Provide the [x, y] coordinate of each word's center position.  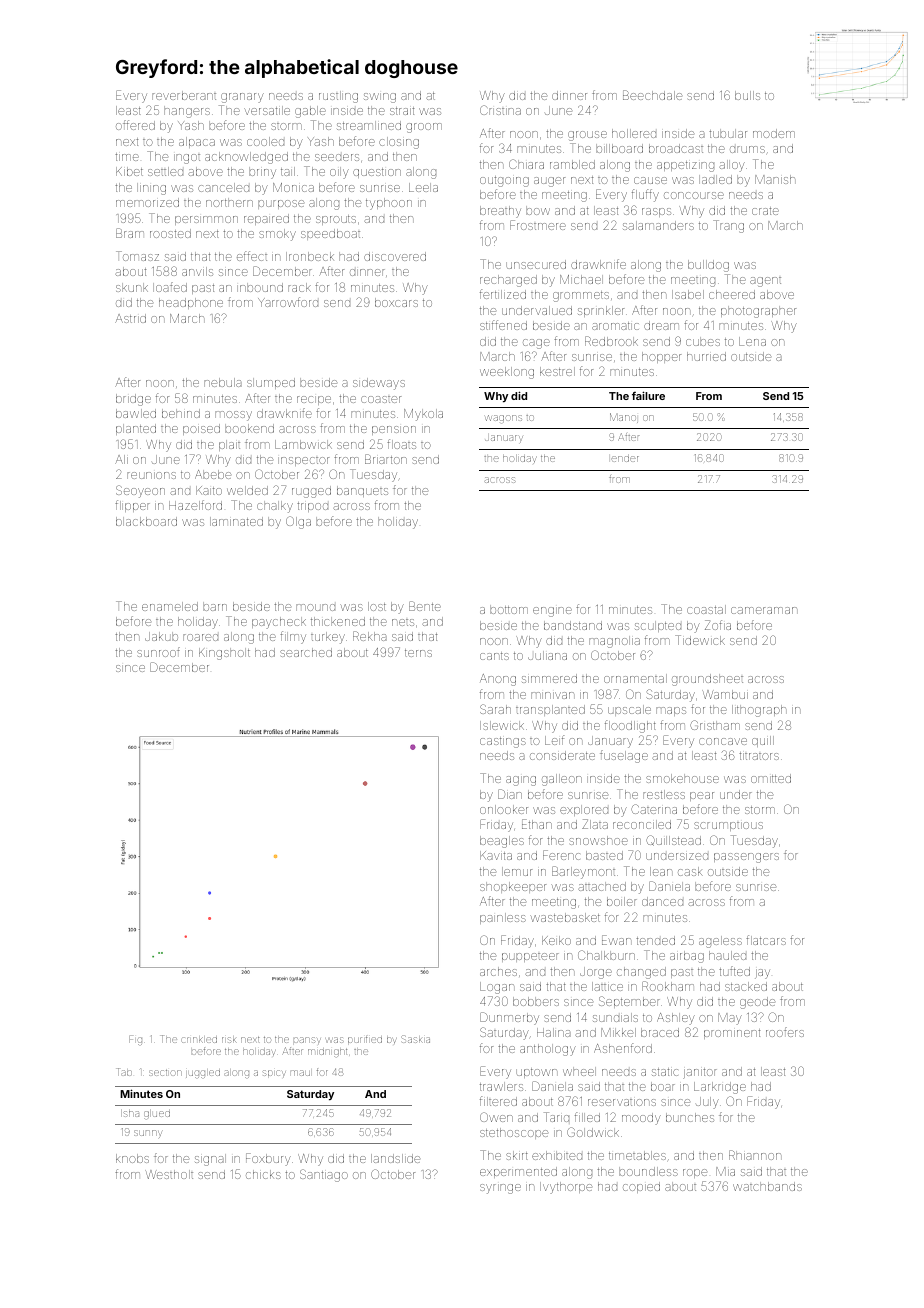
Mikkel [618, 1032]
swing [380, 98]
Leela [423, 187]
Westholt [169, 1174]
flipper [132, 506]
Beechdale [652, 95]
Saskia [415, 1039]
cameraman [764, 610]
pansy [307, 1040]
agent [765, 282]
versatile [267, 110]
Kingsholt [224, 654]
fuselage [624, 756]
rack [299, 287]
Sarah [495, 709]
